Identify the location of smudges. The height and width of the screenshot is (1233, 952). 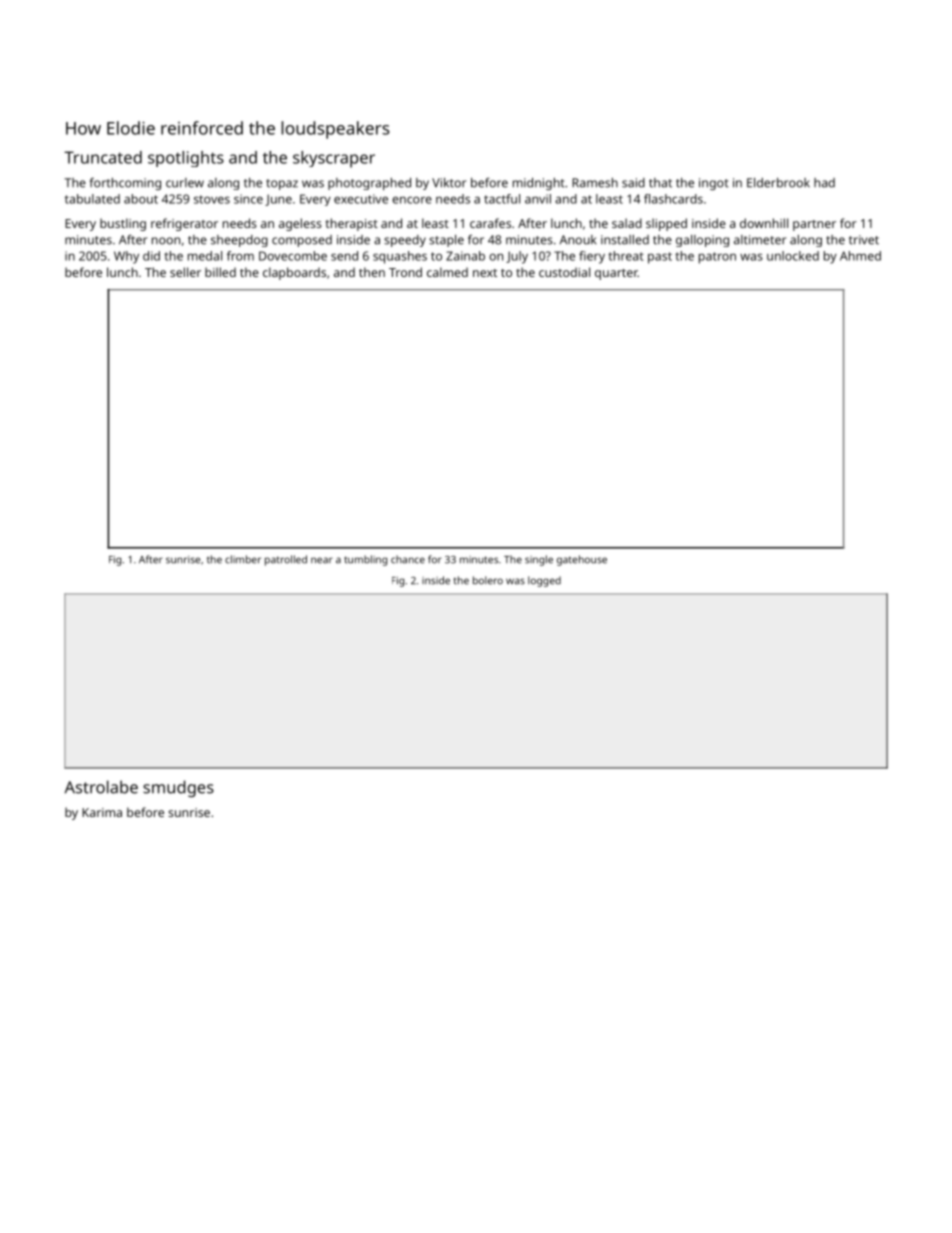
(178, 788).
